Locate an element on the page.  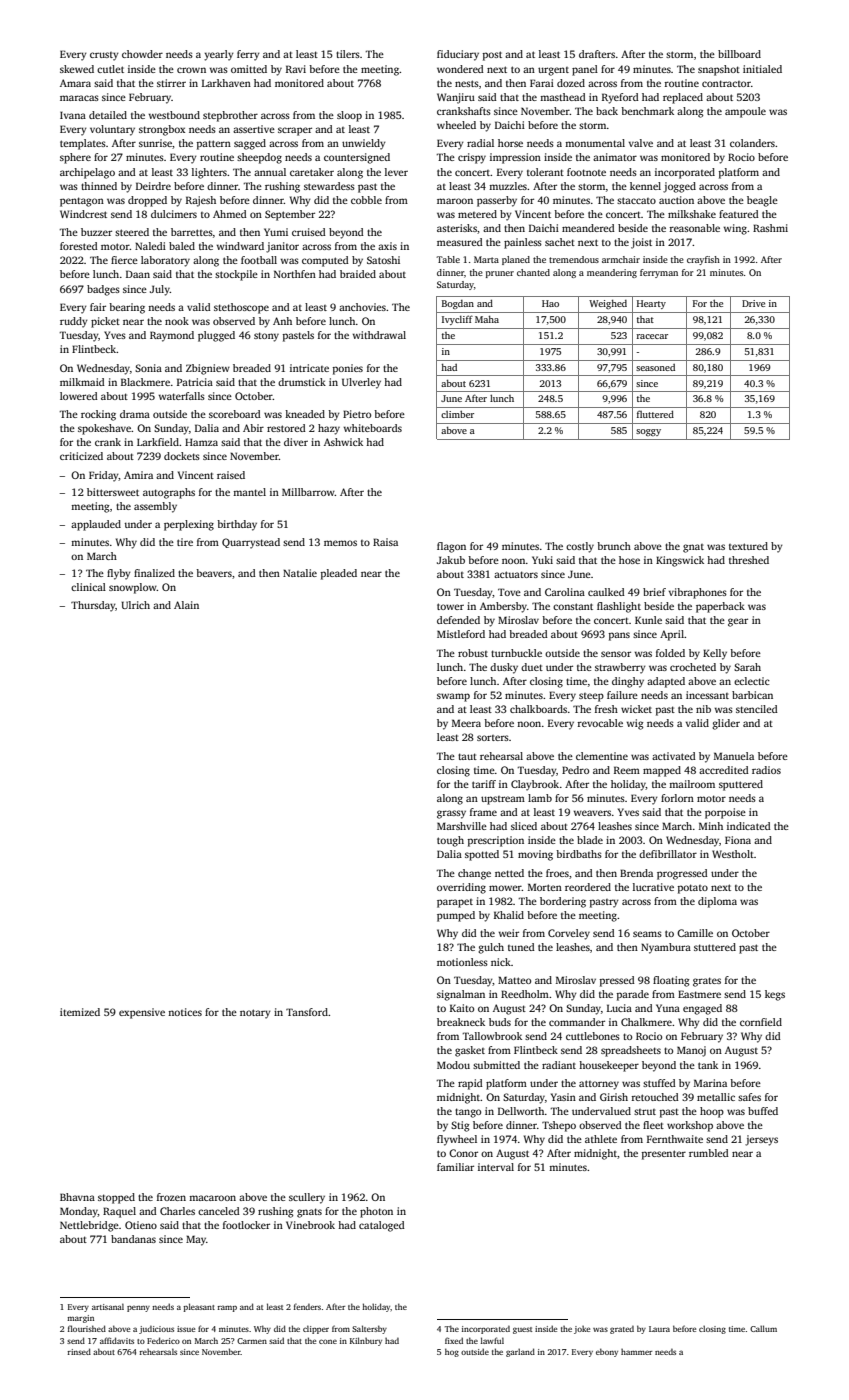
expensive is located at coordinates (142, 1013).
